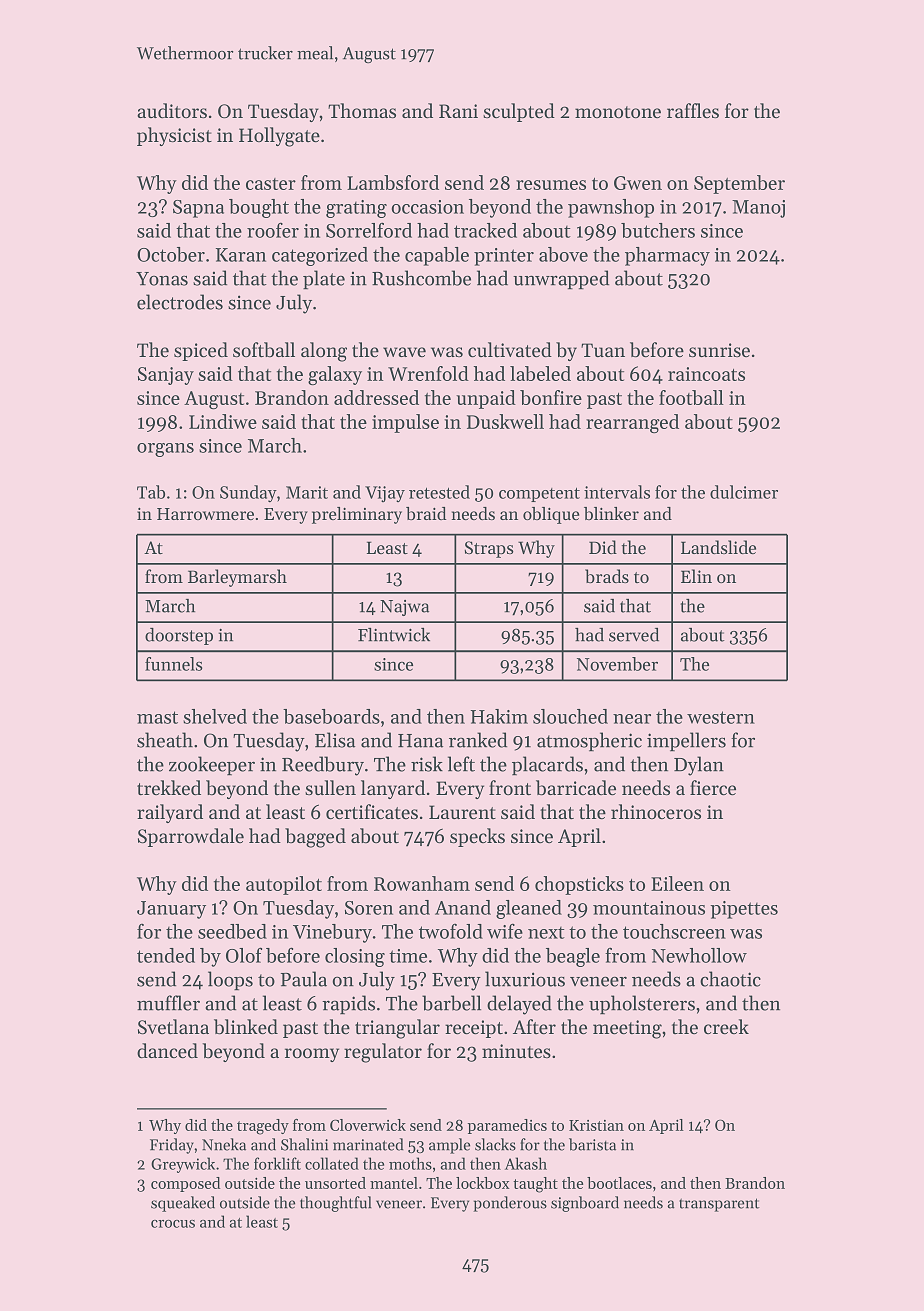 This image has width=924, height=1311. I want to click on blinked, so click(246, 1027).
